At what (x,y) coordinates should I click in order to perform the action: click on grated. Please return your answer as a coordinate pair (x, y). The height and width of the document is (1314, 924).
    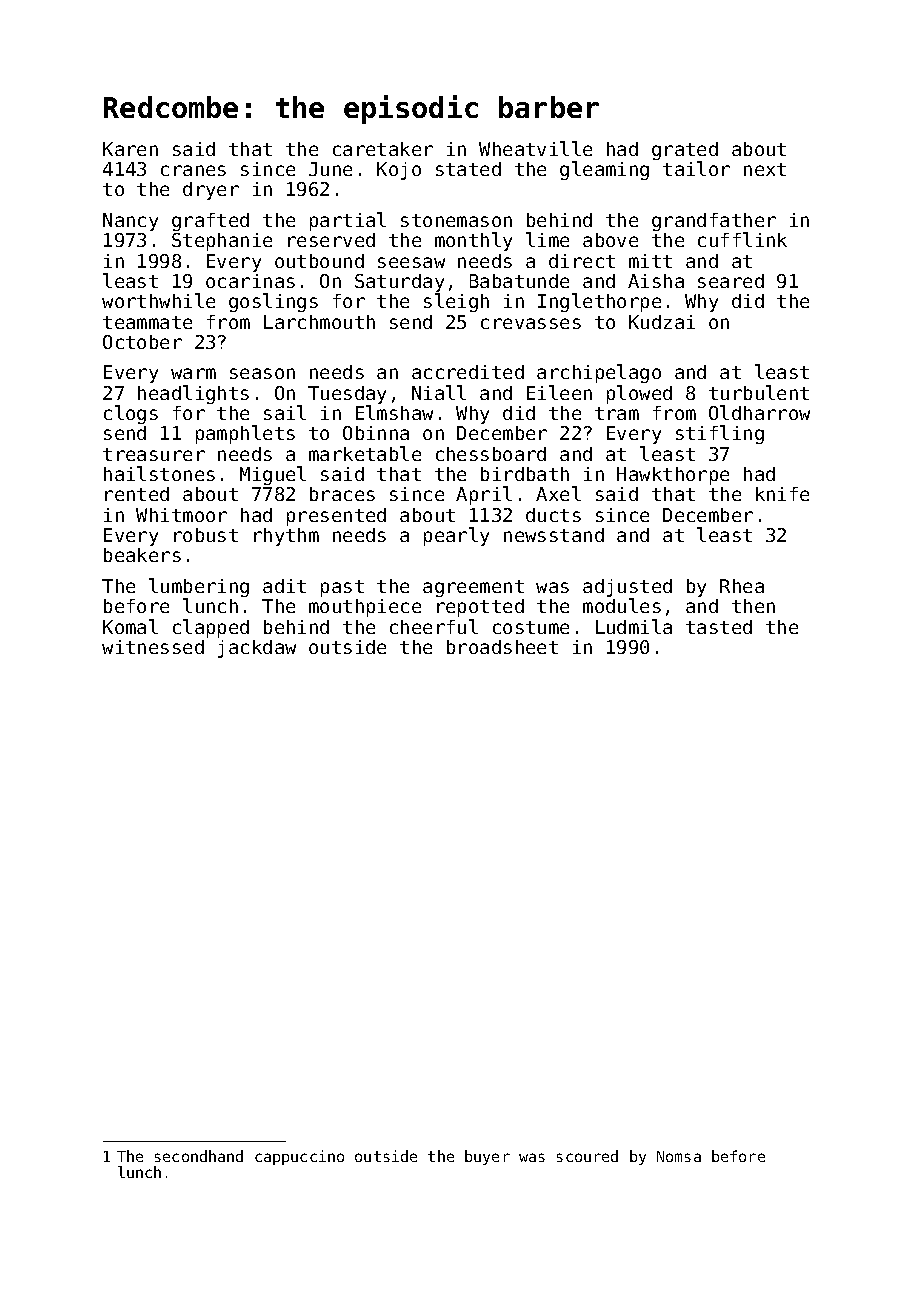
    Looking at the image, I should click on (685, 151).
